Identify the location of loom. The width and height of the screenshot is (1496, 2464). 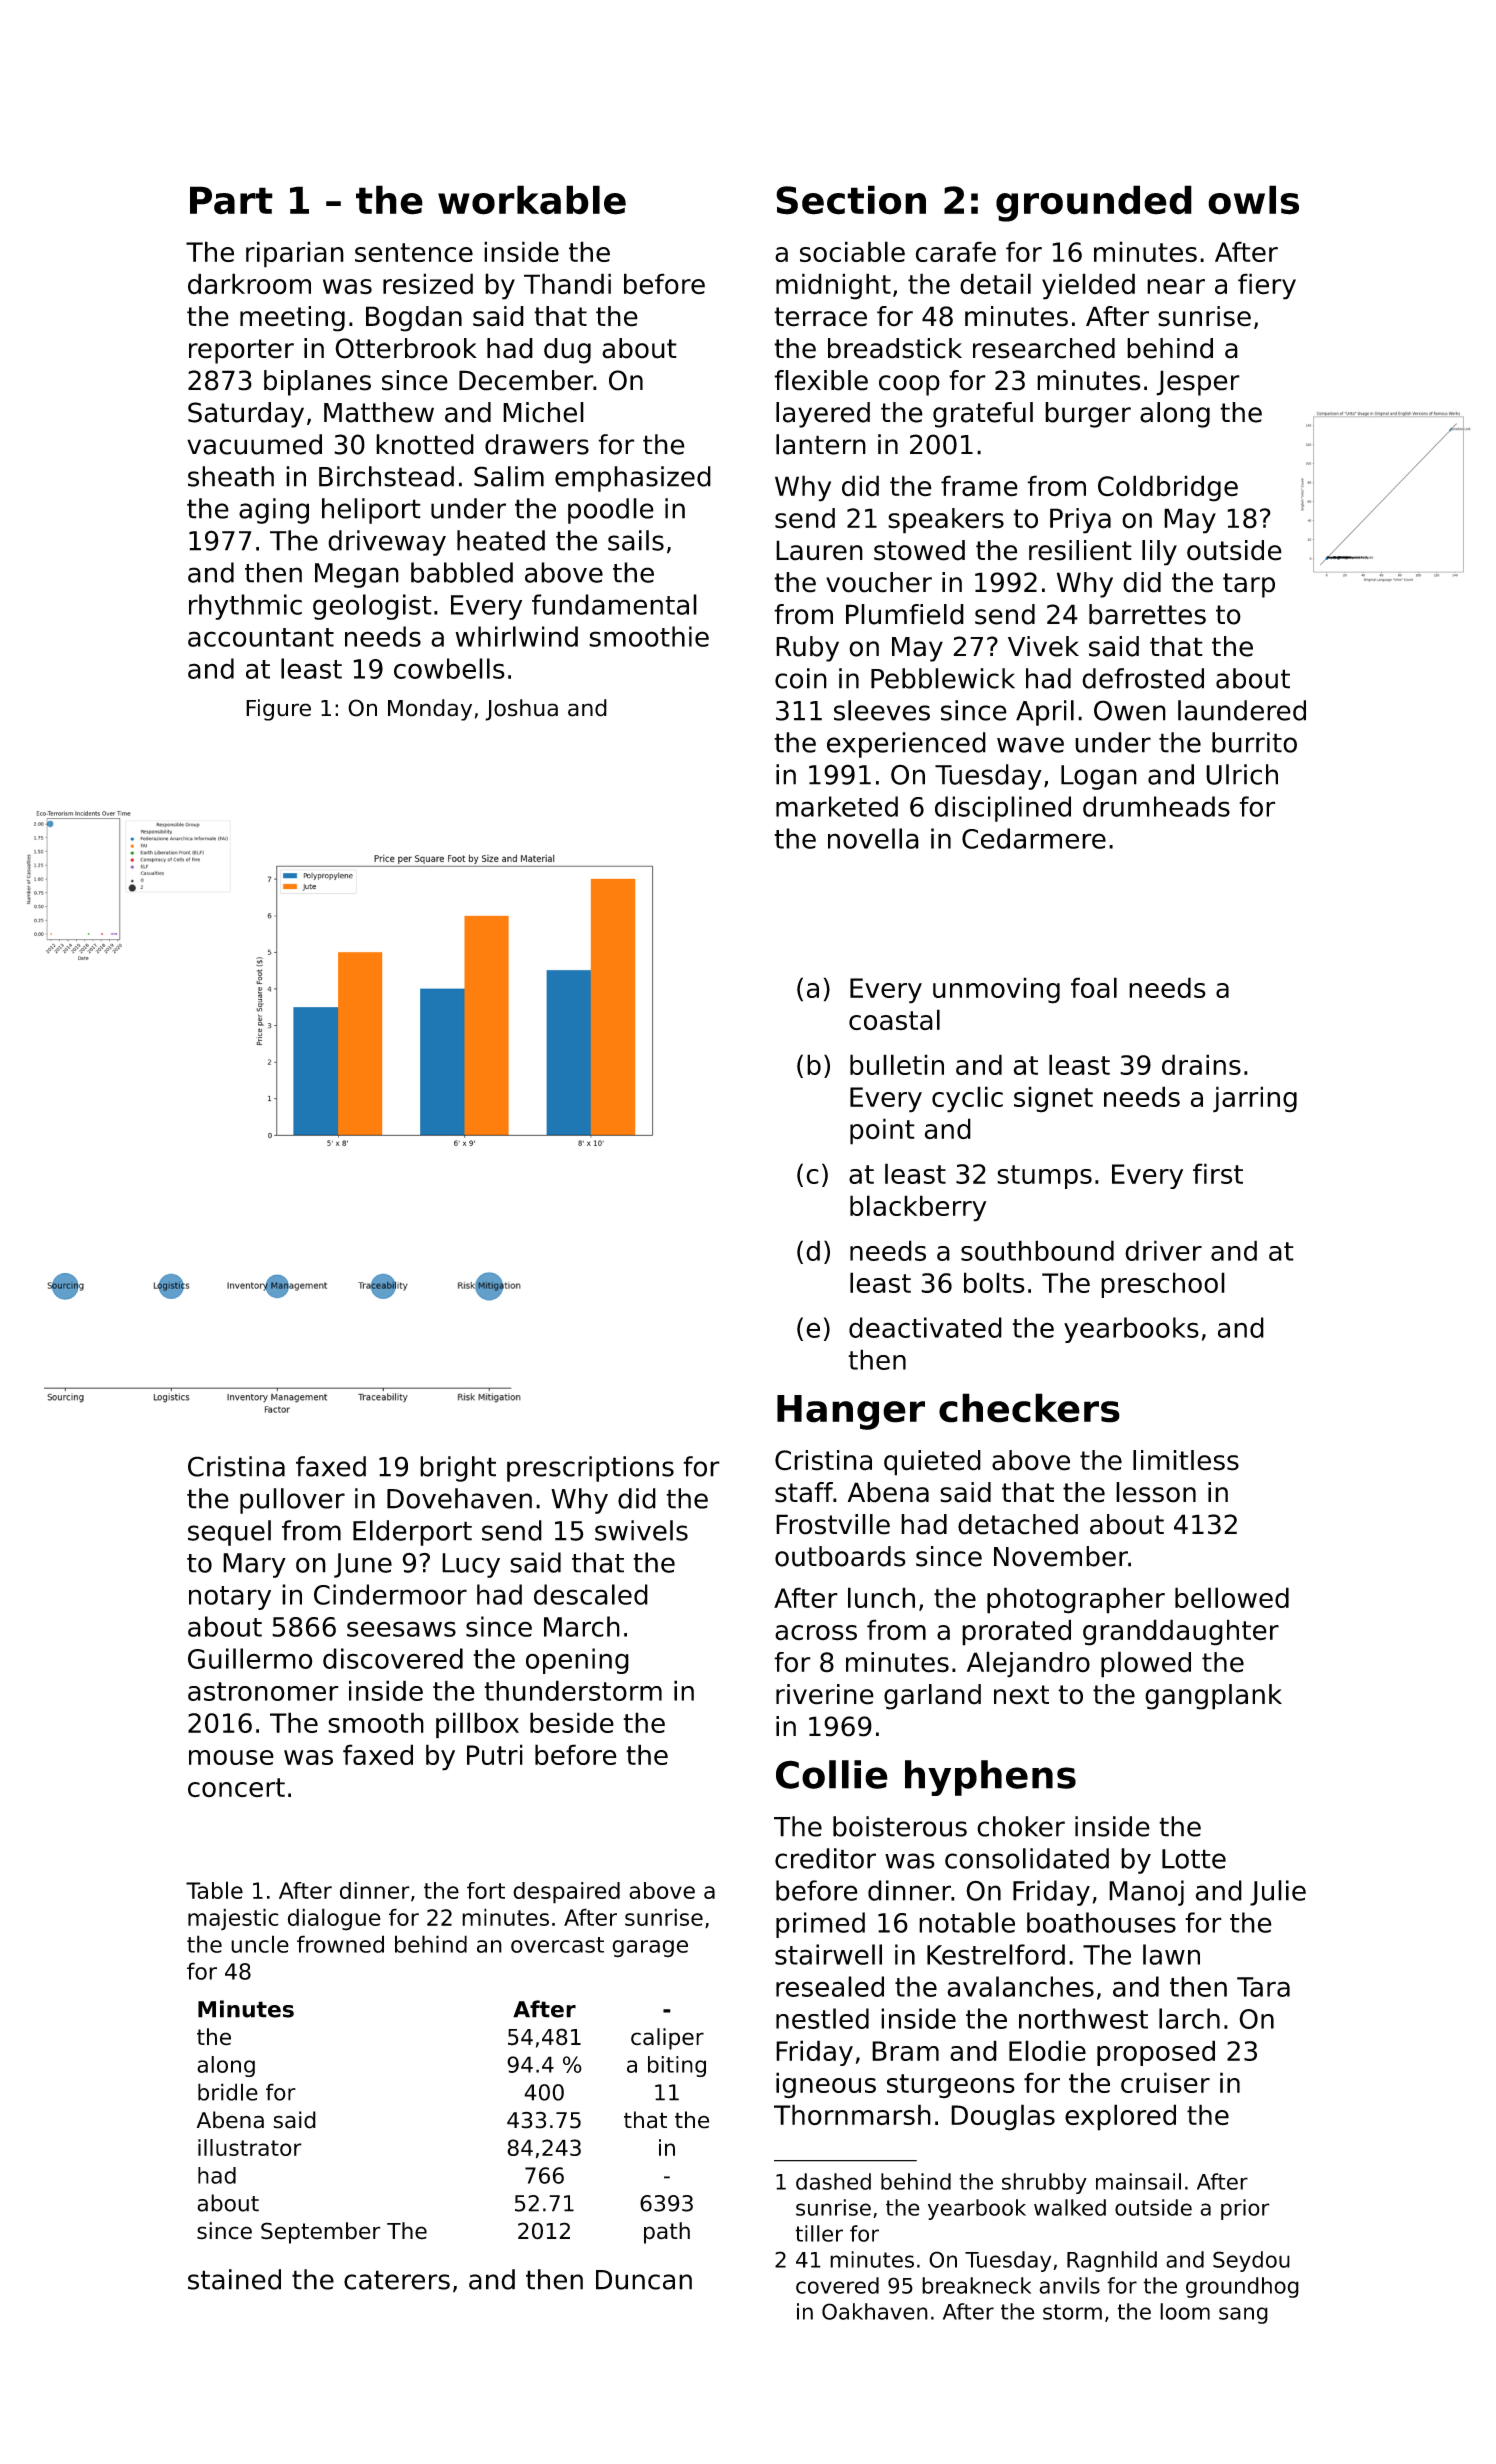
(1185, 2311).
